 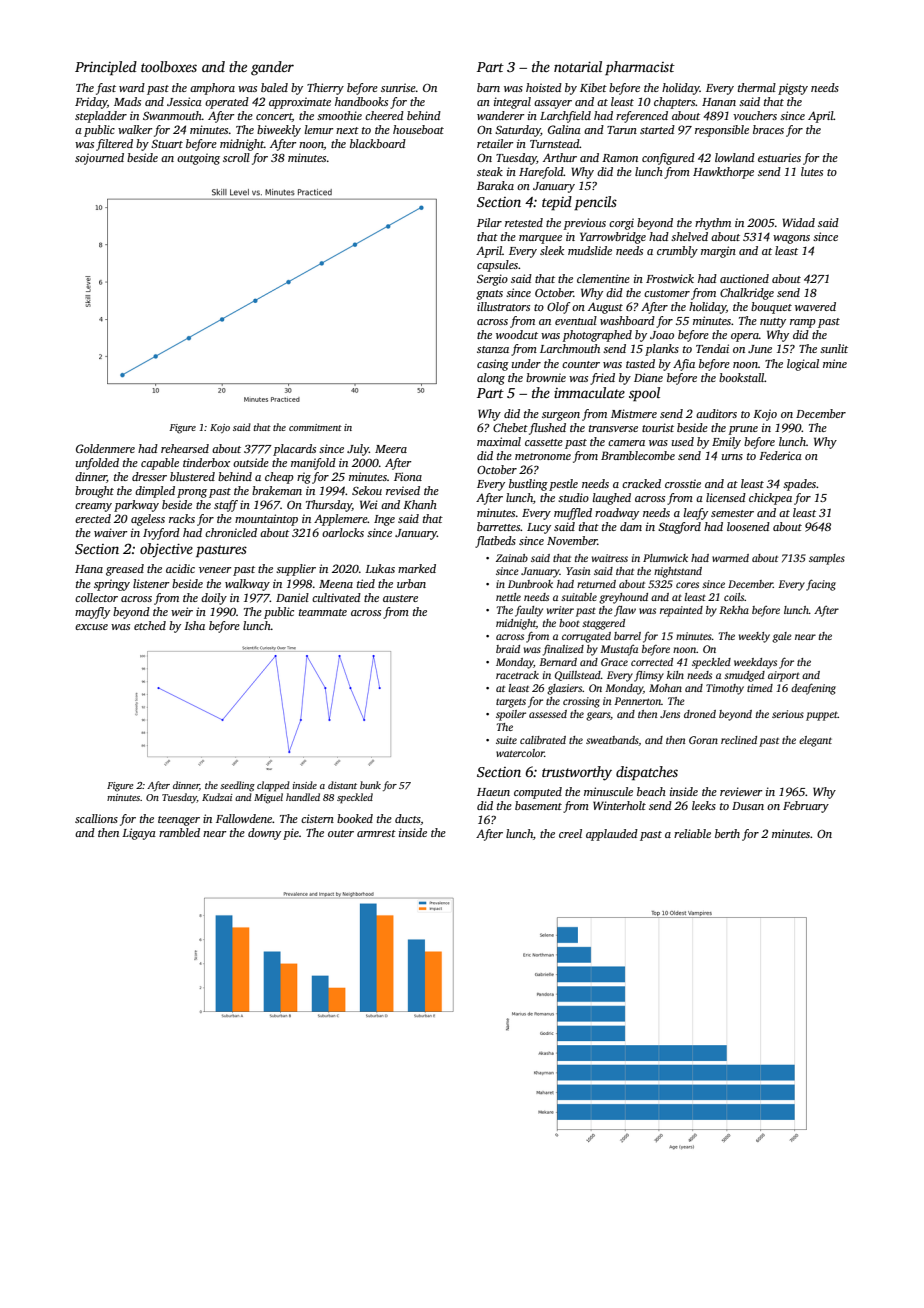 I want to click on sunrise, so click(x=398, y=87).
